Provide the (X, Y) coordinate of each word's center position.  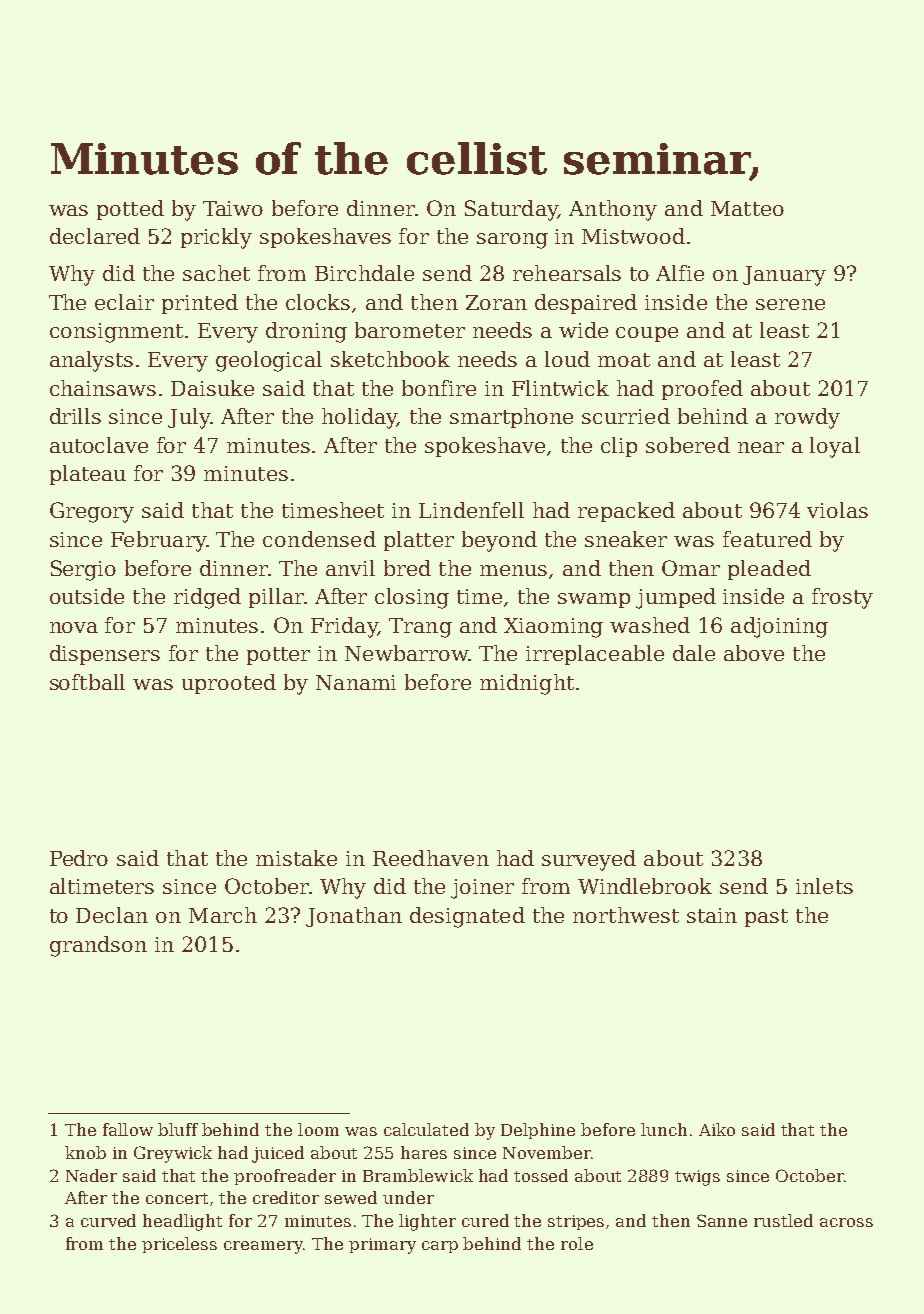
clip (619, 447)
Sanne (722, 1220)
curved (108, 1220)
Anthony (613, 210)
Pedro (79, 858)
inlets (824, 886)
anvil (350, 568)
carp (440, 1247)
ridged (207, 598)
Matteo (747, 208)
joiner (482, 889)
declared (95, 236)
